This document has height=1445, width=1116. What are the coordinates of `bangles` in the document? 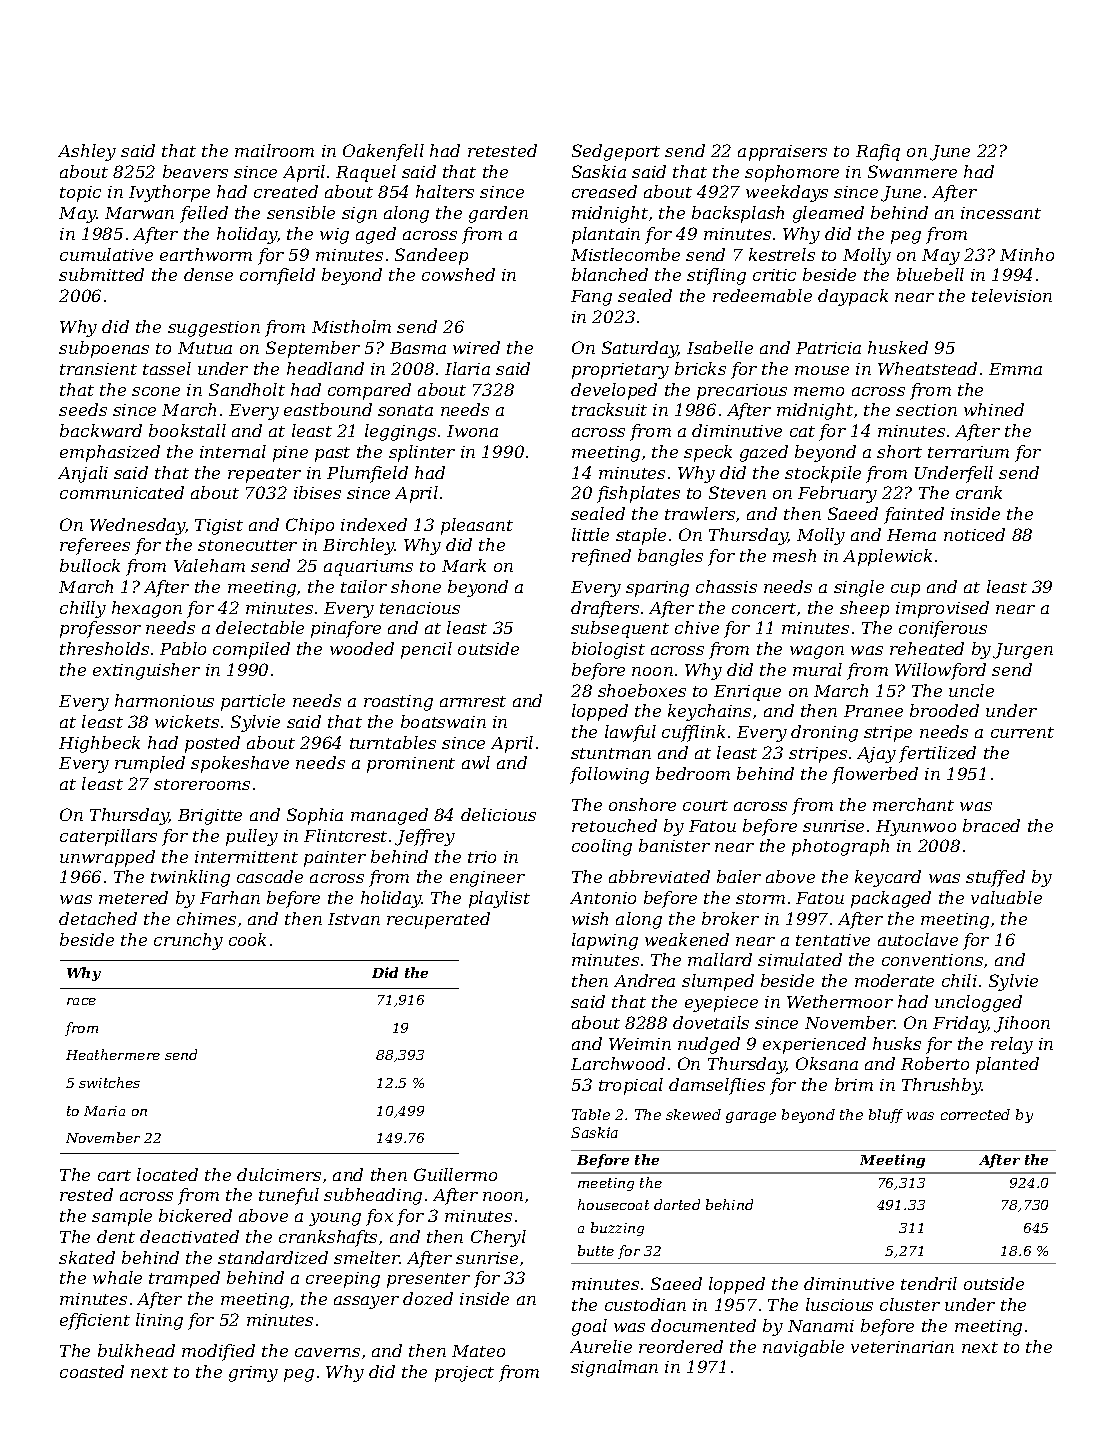 It's located at (670, 557).
